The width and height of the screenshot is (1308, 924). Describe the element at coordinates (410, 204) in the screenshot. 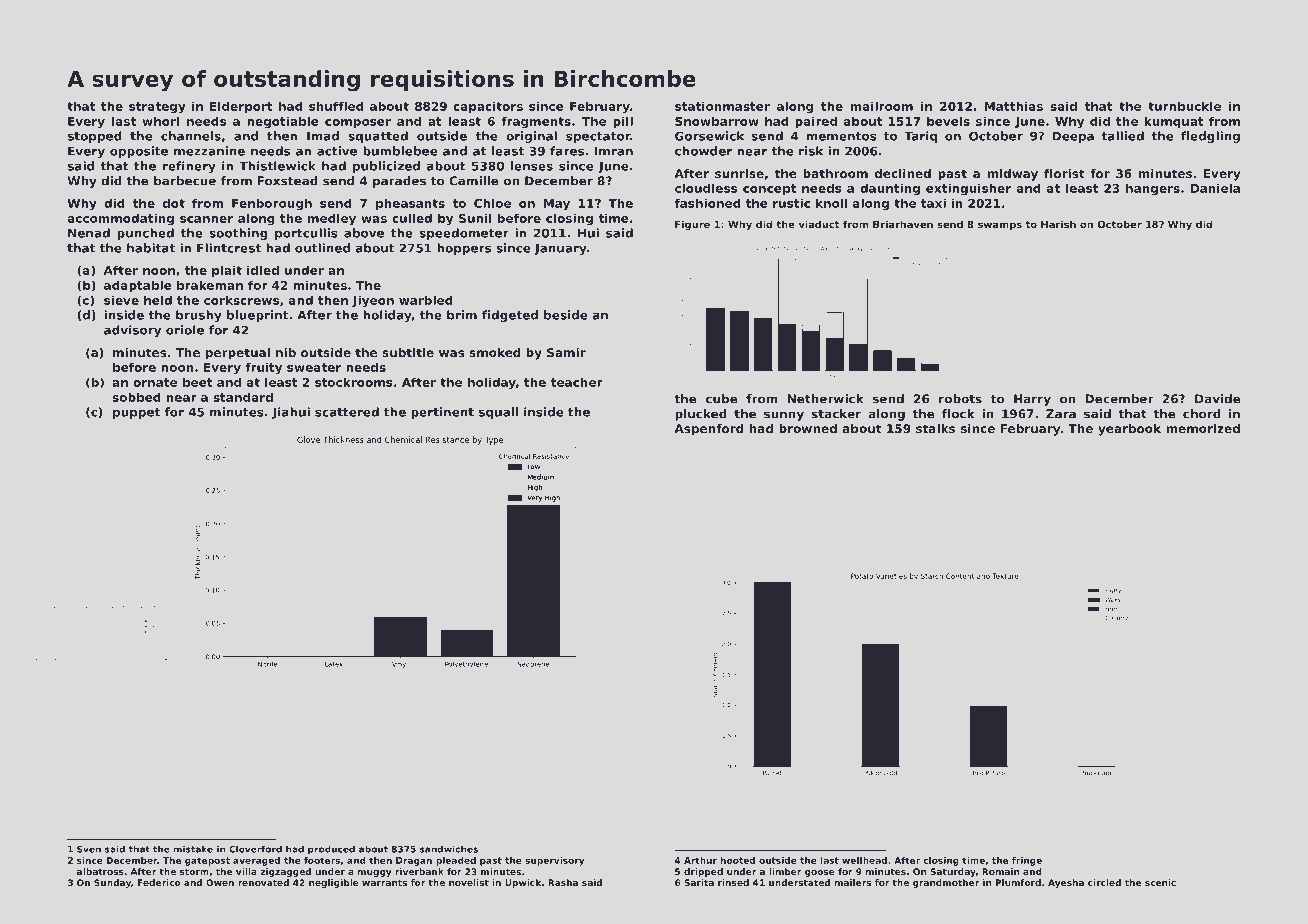

I see `pheasants` at that location.
